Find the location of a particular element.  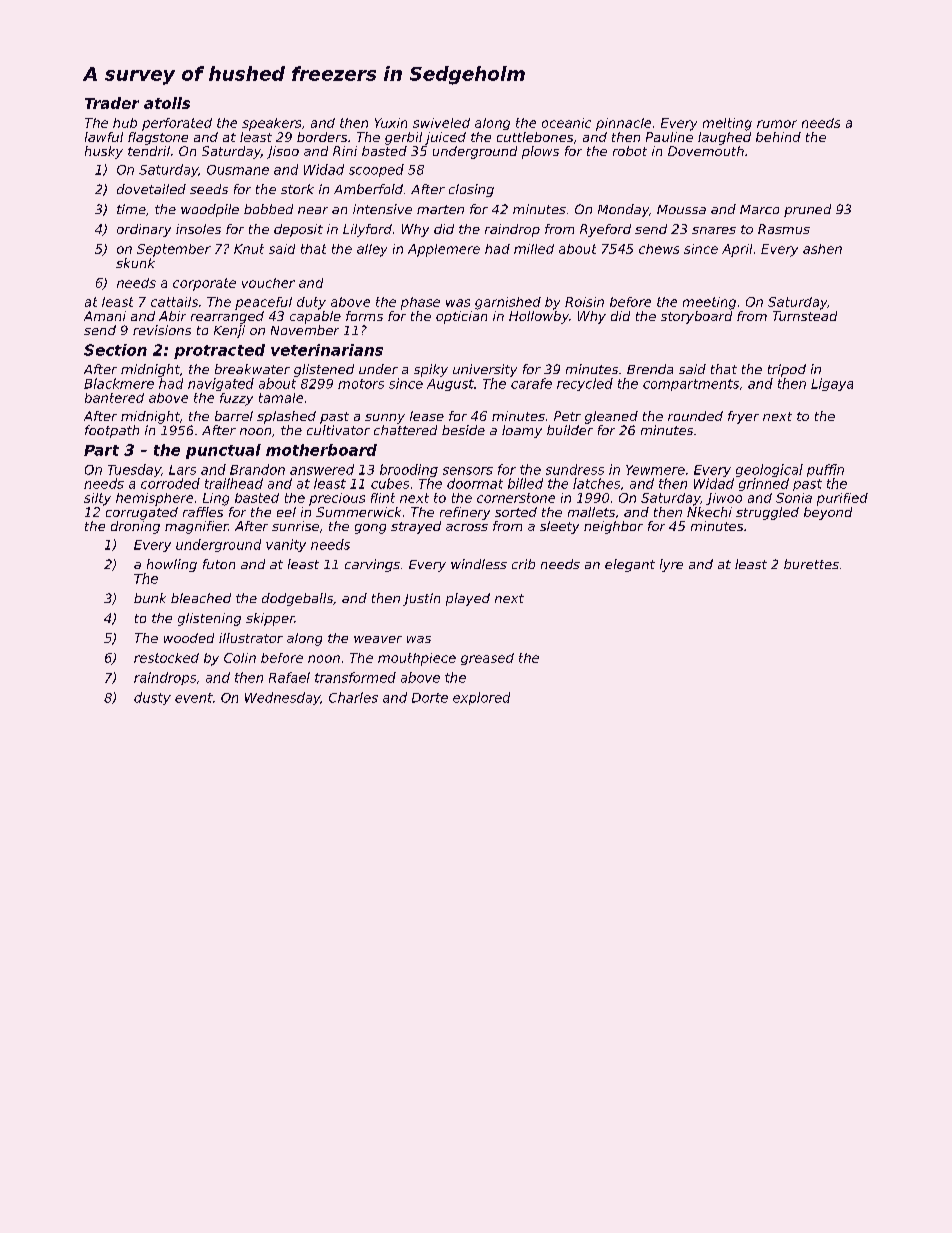

fryer is located at coordinates (743, 417).
